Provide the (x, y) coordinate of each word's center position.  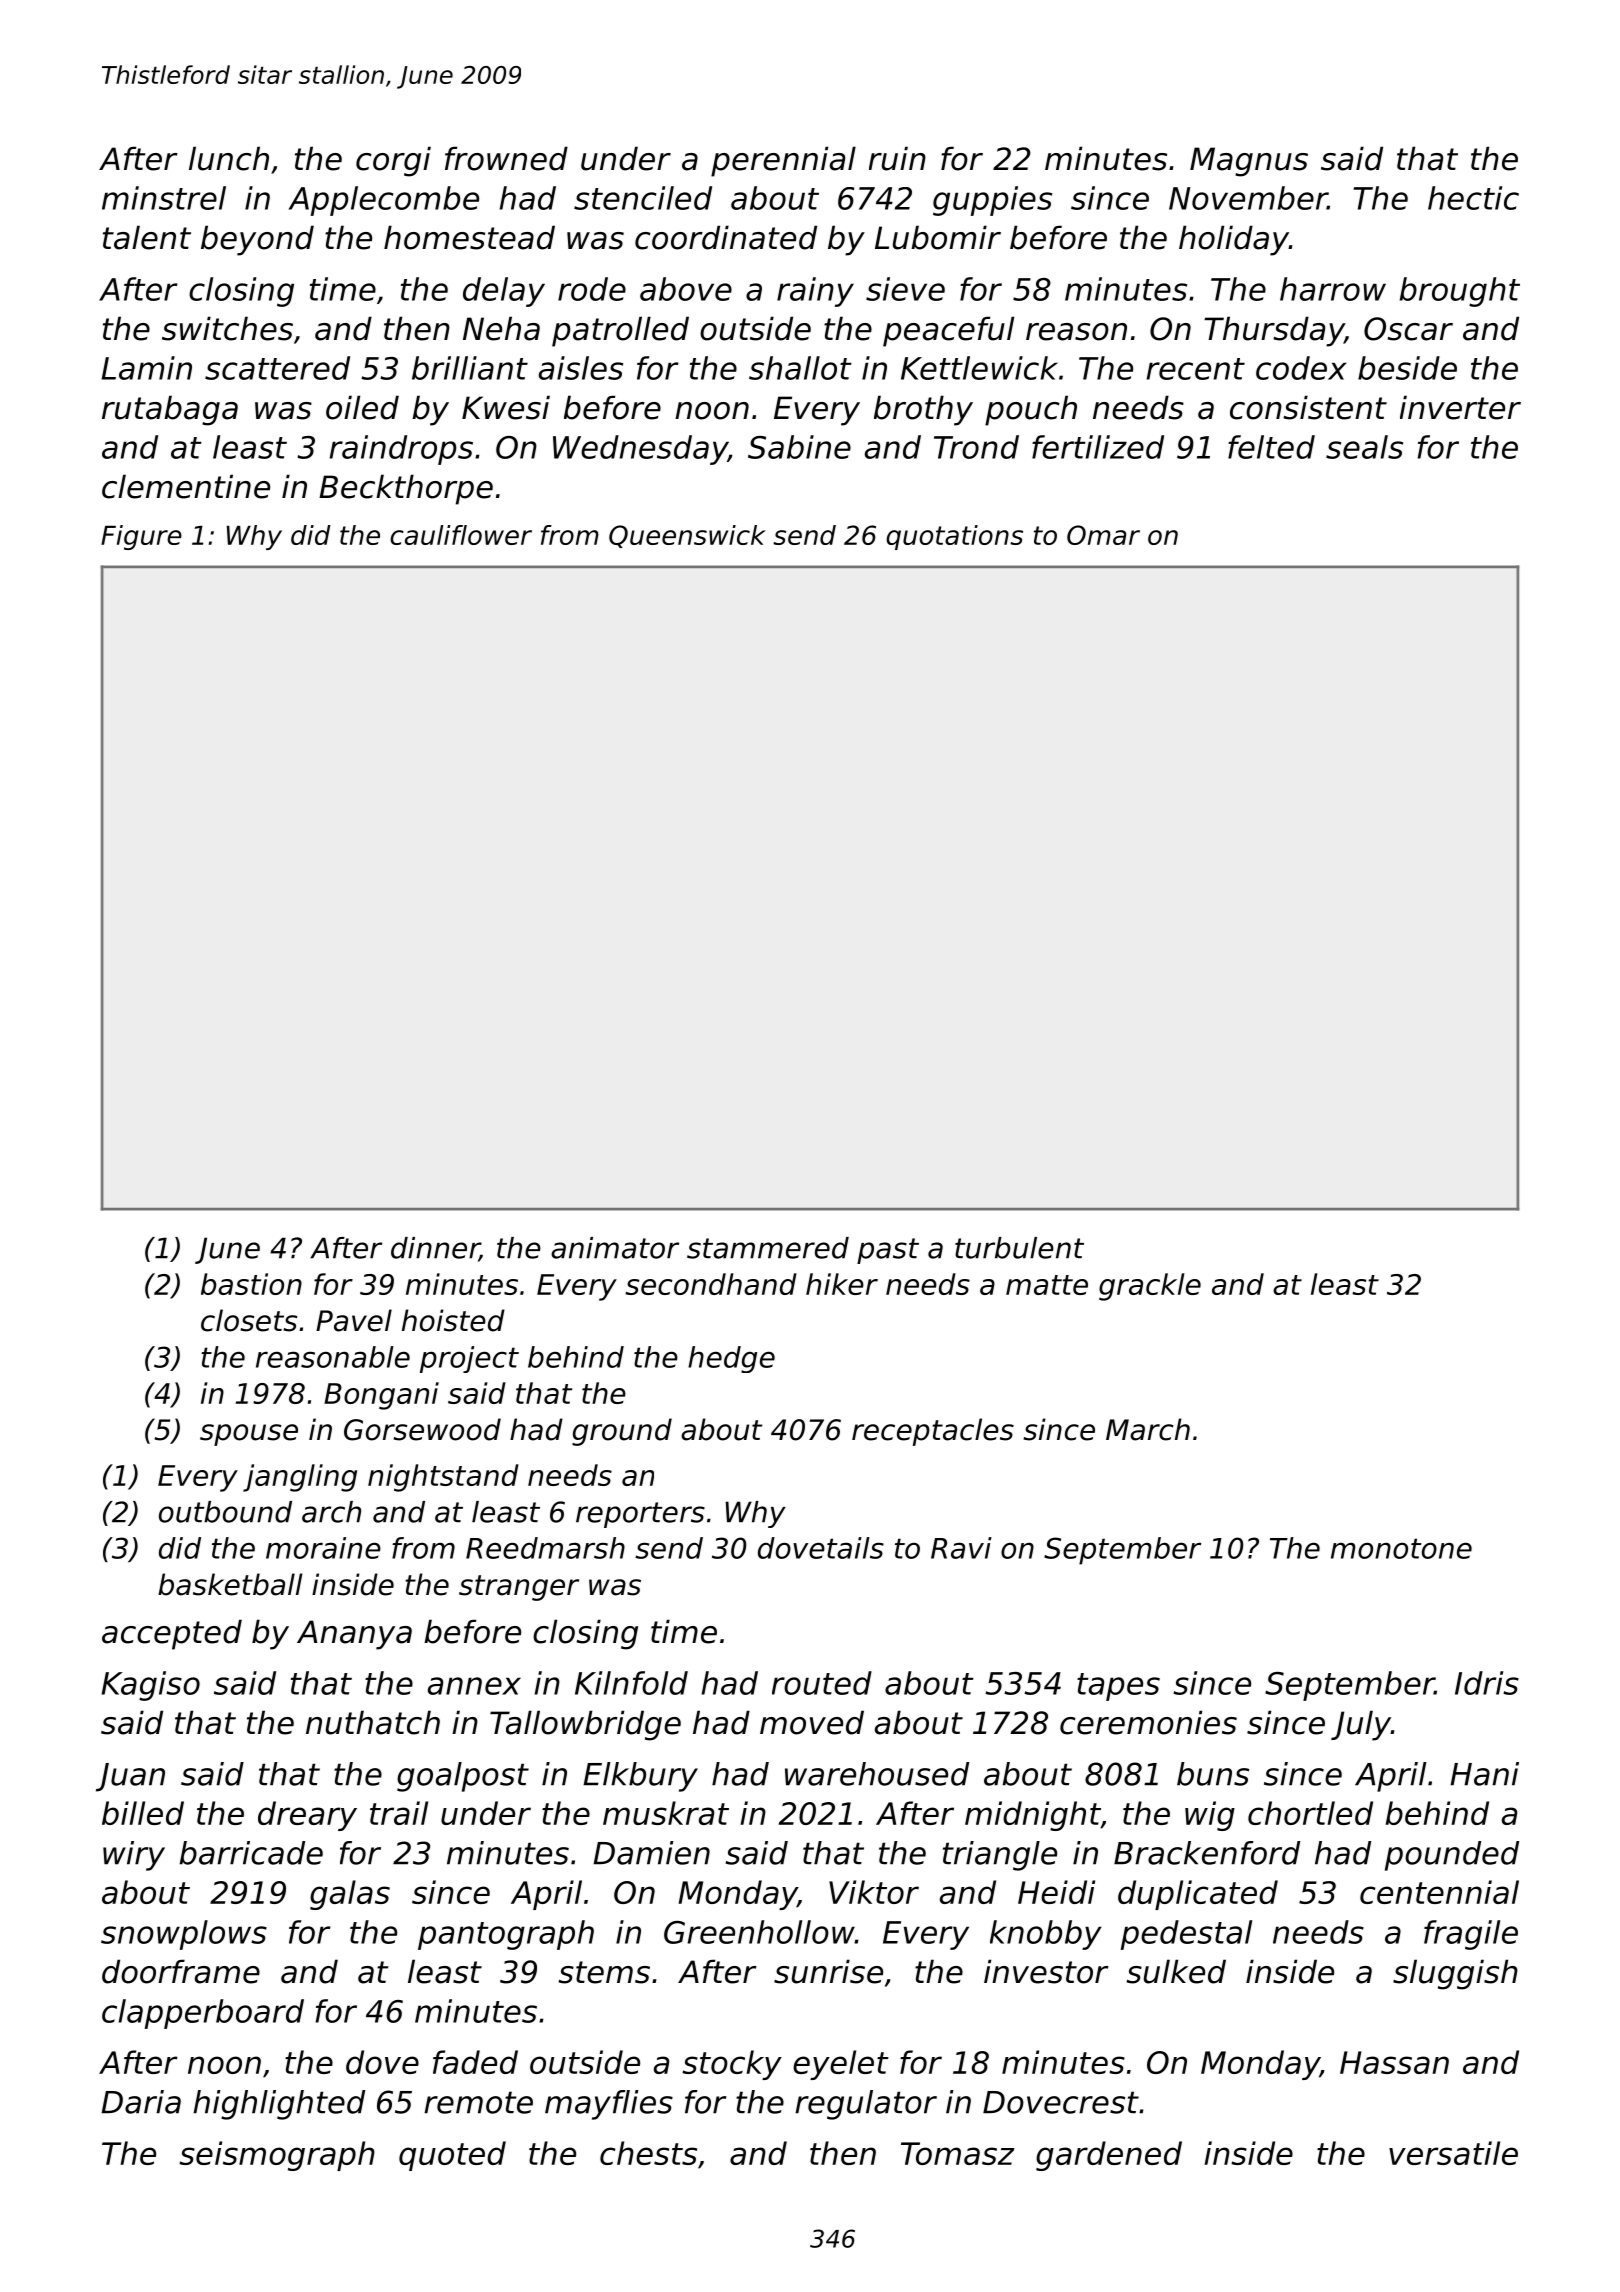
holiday (1234, 240)
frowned (506, 158)
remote (478, 2102)
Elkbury (640, 1777)
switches (227, 328)
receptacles (933, 1432)
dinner (435, 1249)
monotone (1401, 1548)
